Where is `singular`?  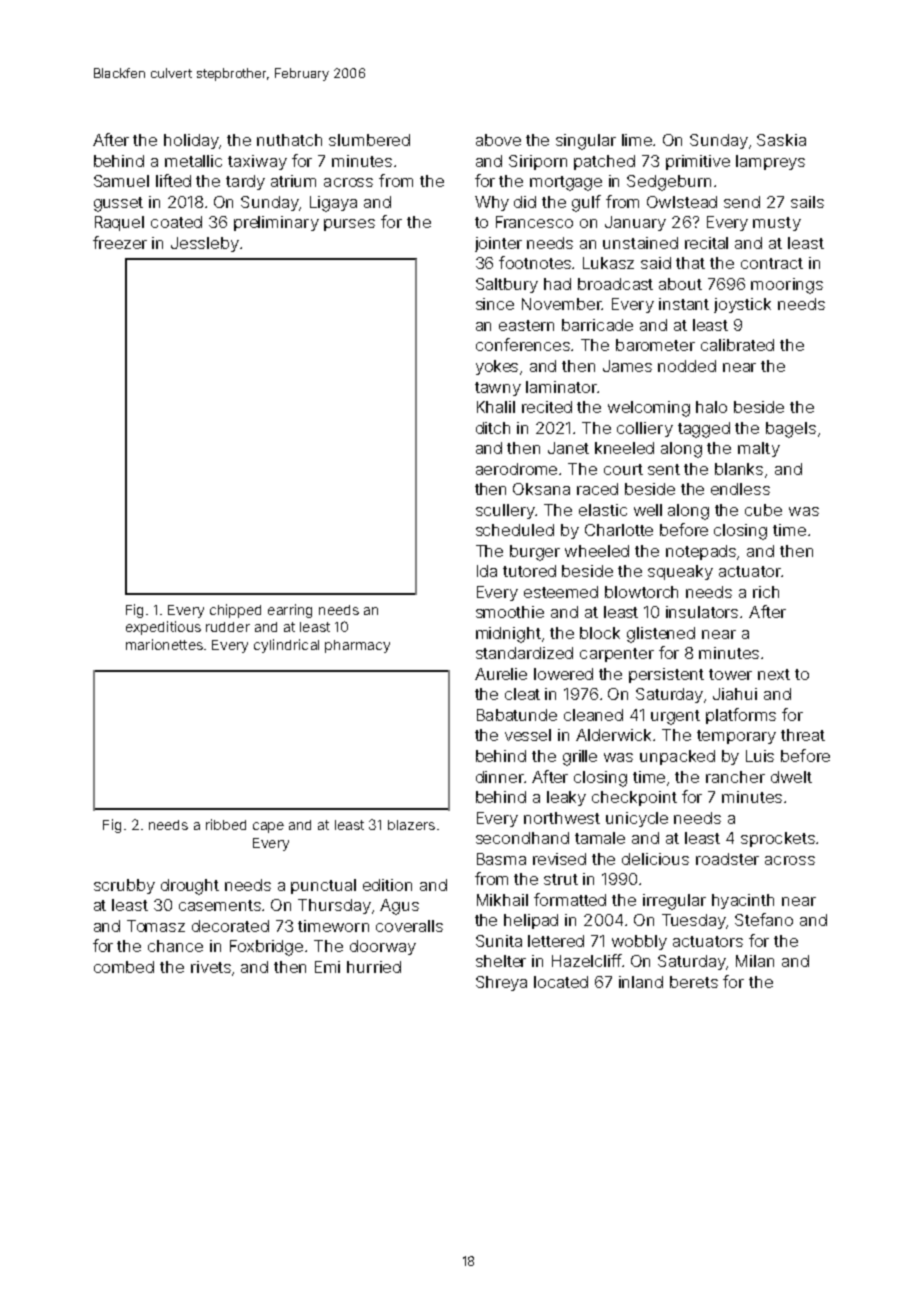
singular is located at coordinates (586, 142).
